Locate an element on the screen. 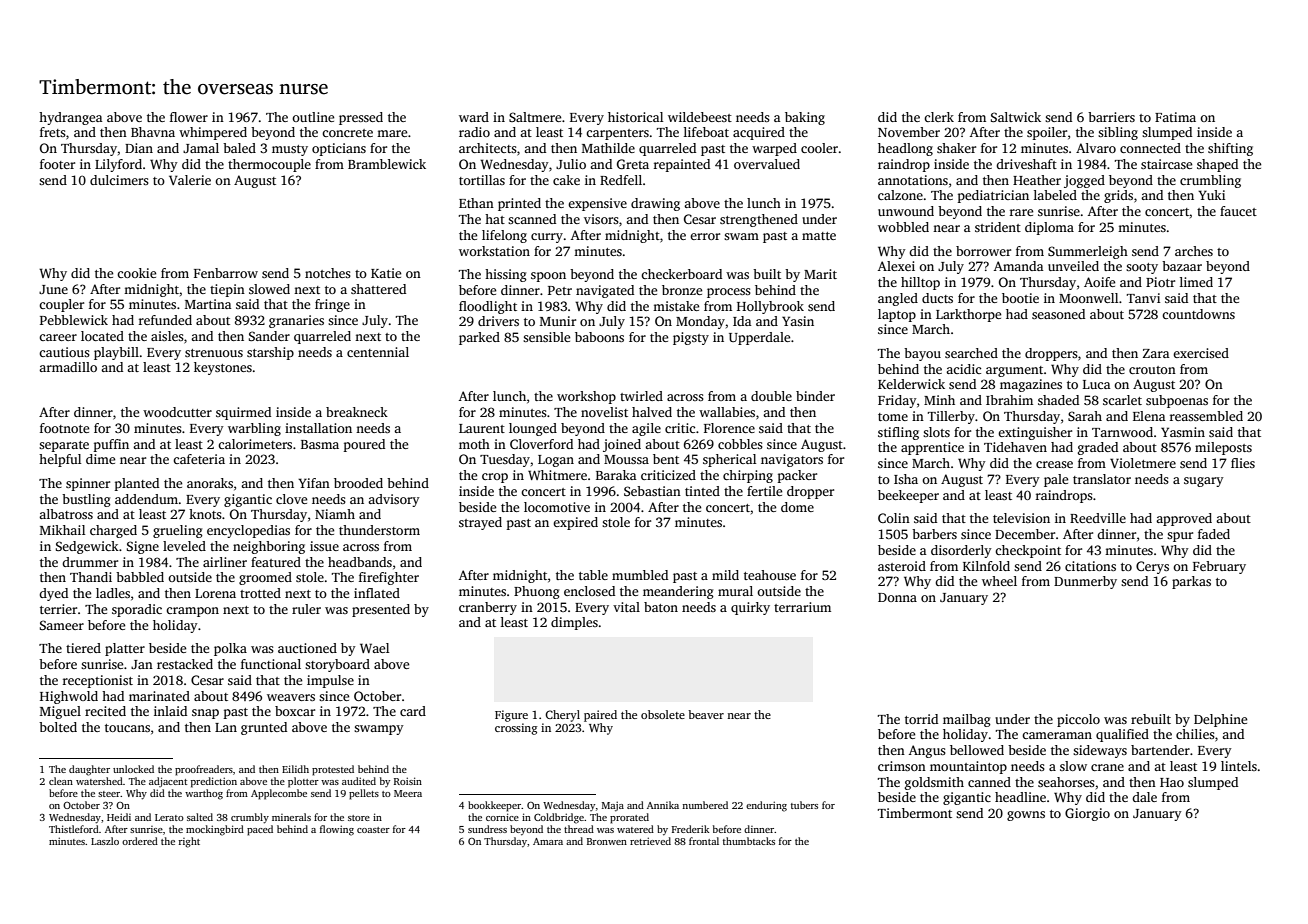 This screenshot has height=924, width=1308. audited is located at coordinates (359, 781).
